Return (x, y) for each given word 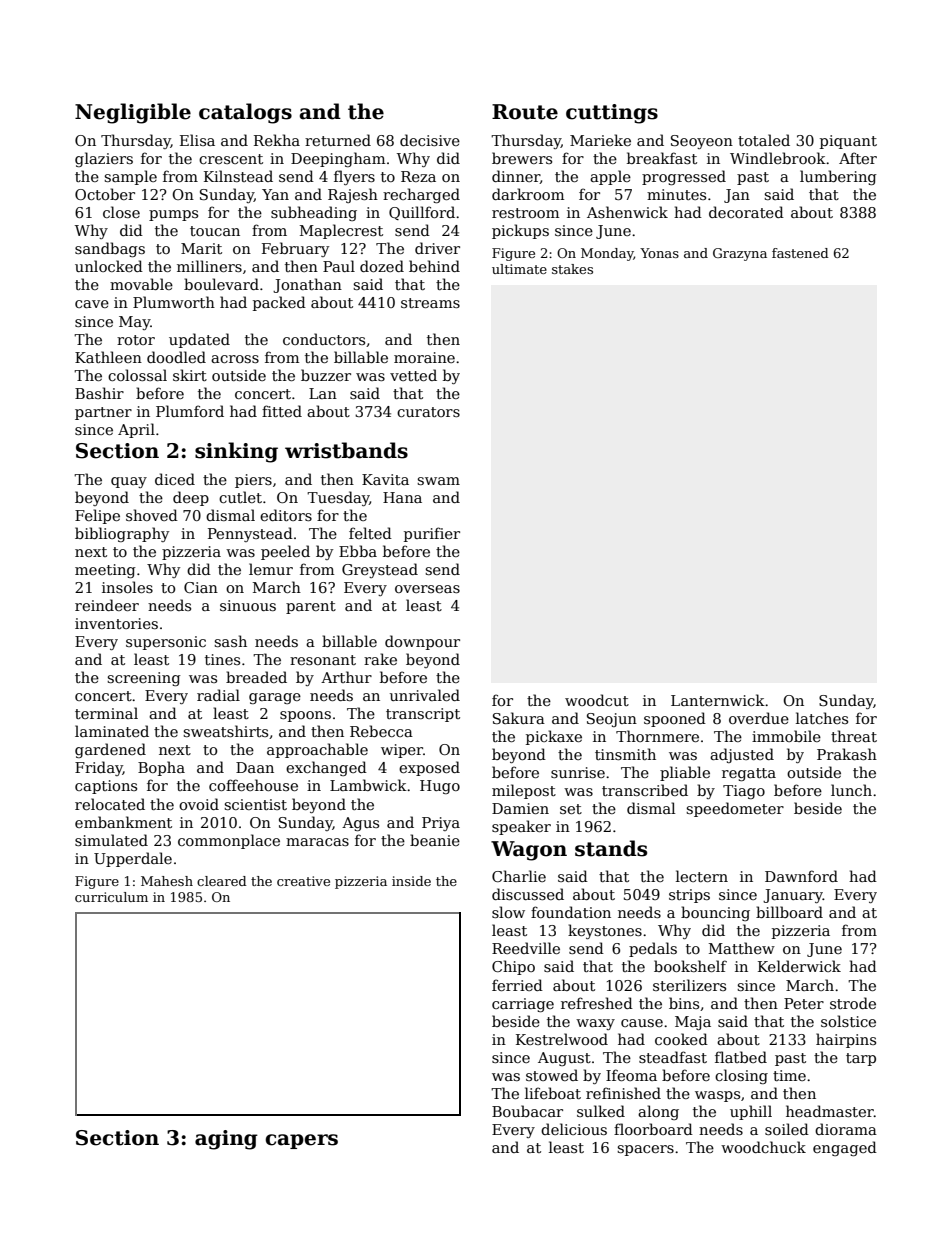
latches (822, 718)
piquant (848, 142)
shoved (152, 515)
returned (338, 140)
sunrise (578, 772)
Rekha (277, 140)
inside (411, 881)
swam (438, 481)
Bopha (161, 768)
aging (226, 1140)
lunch (851, 790)
